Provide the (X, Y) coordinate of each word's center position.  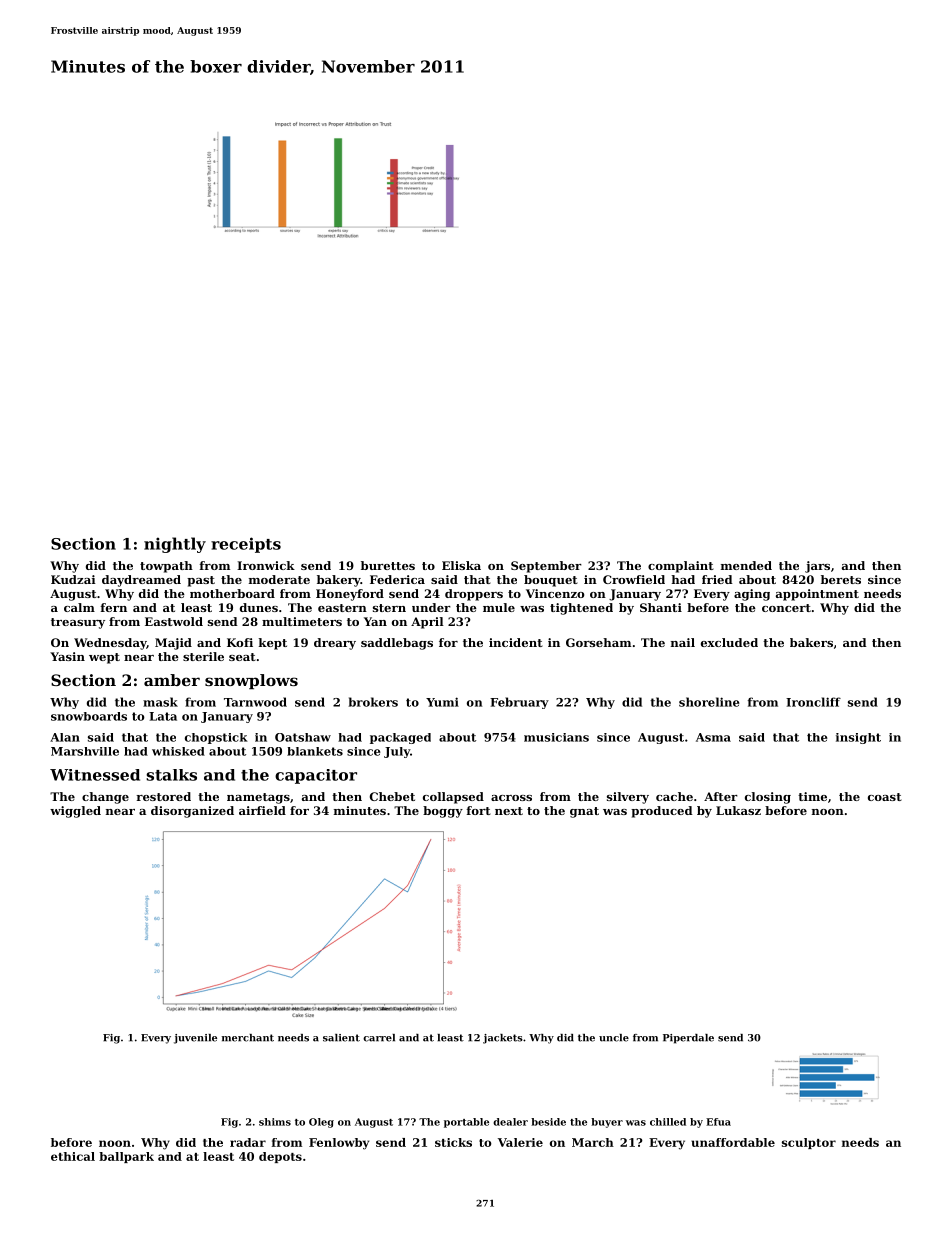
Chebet (392, 796)
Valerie (520, 1142)
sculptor (809, 1143)
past (201, 581)
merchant (248, 1038)
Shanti (661, 607)
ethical (73, 1156)
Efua (718, 1122)
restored (163, 796)
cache (674, 796)
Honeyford (350, 595)
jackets (503, 1039)
